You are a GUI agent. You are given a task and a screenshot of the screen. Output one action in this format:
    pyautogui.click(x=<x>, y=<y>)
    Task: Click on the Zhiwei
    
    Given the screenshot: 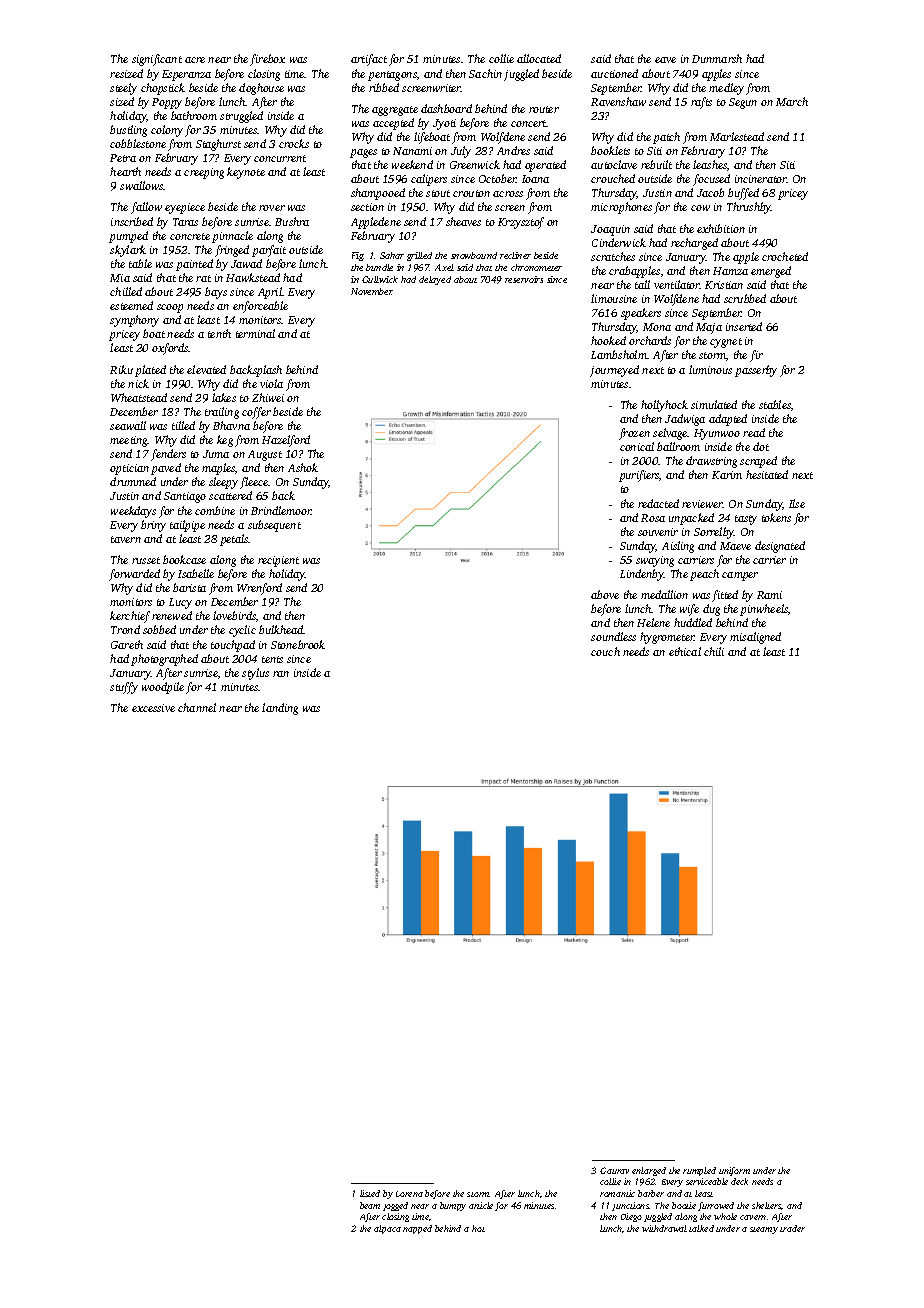 What is the action you would take?
    pyautogui.click(x=268, y=397)
